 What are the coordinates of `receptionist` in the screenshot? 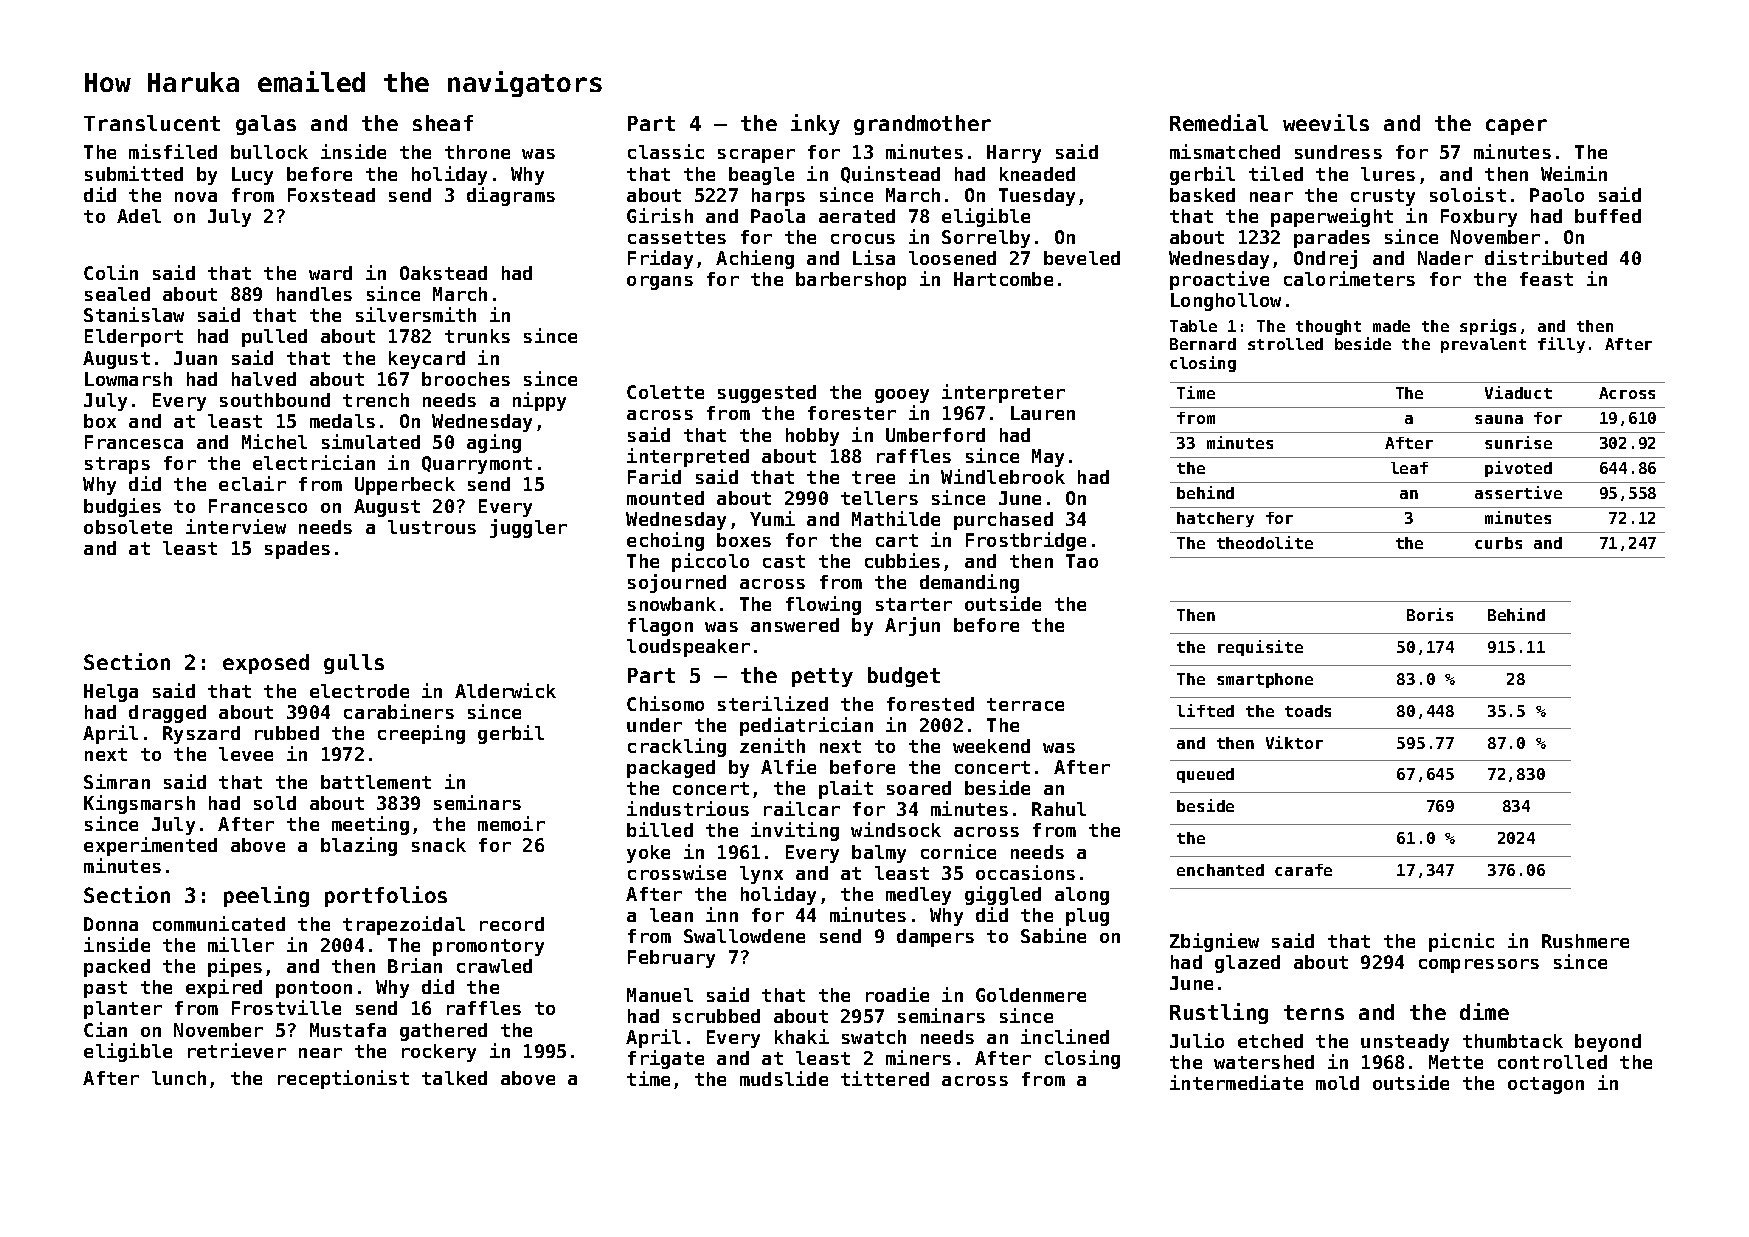 It's located at (343, 1079).
